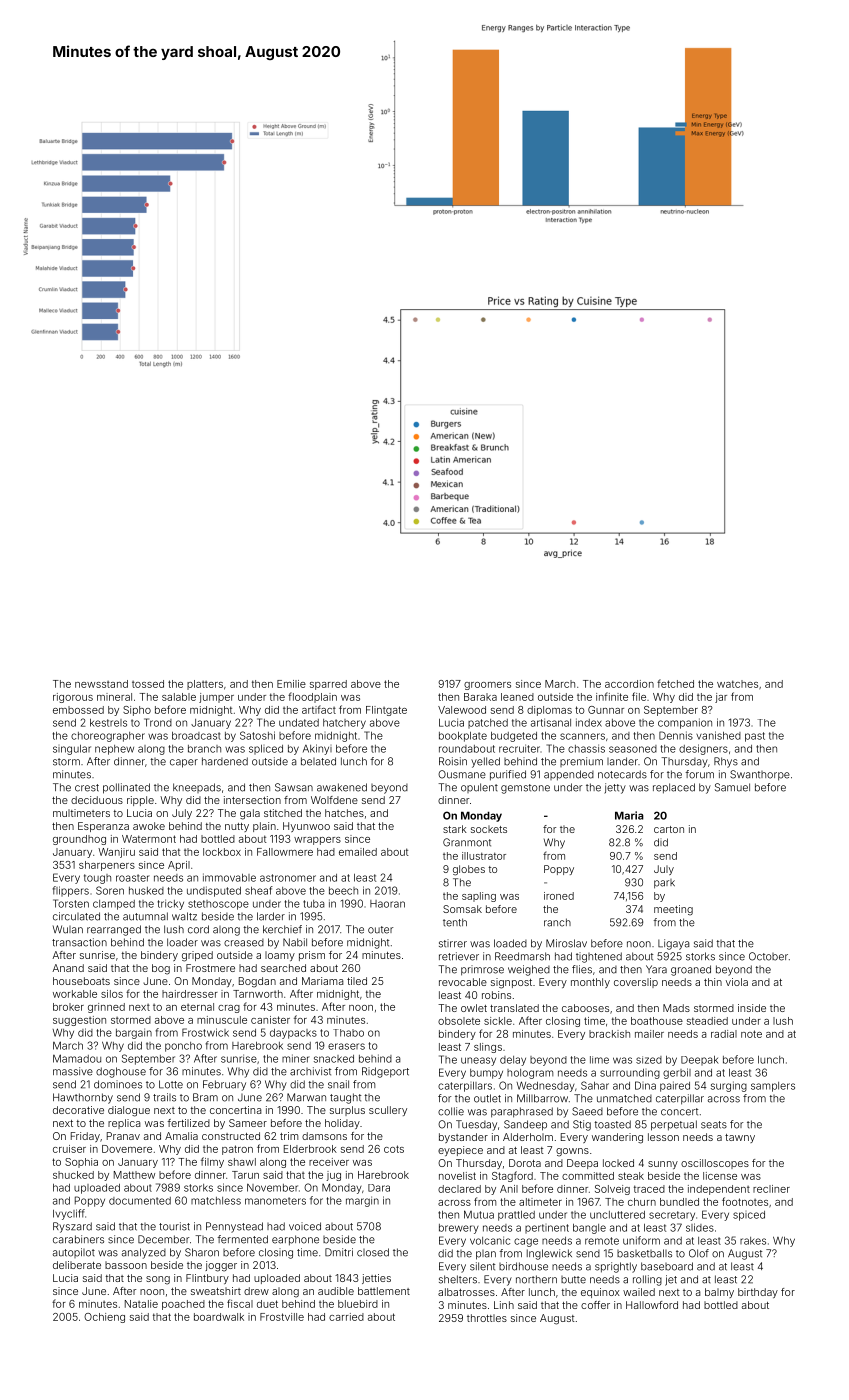 The image size is (849, 1400). Describe the element at coordinates (675, 683) in the screenshot. I see `fetched` at that location.
